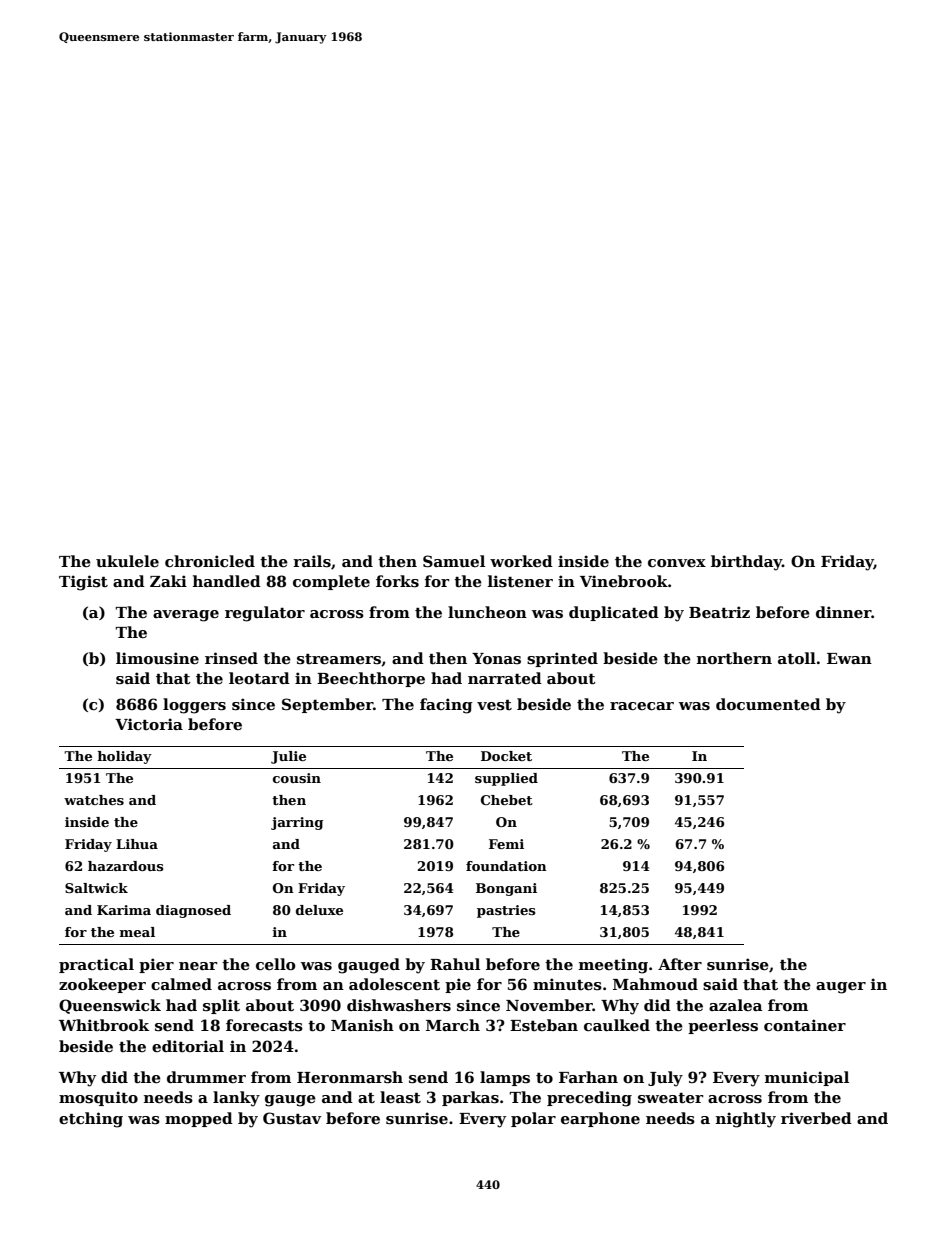  I want to click on November, so click(549, 1005).
